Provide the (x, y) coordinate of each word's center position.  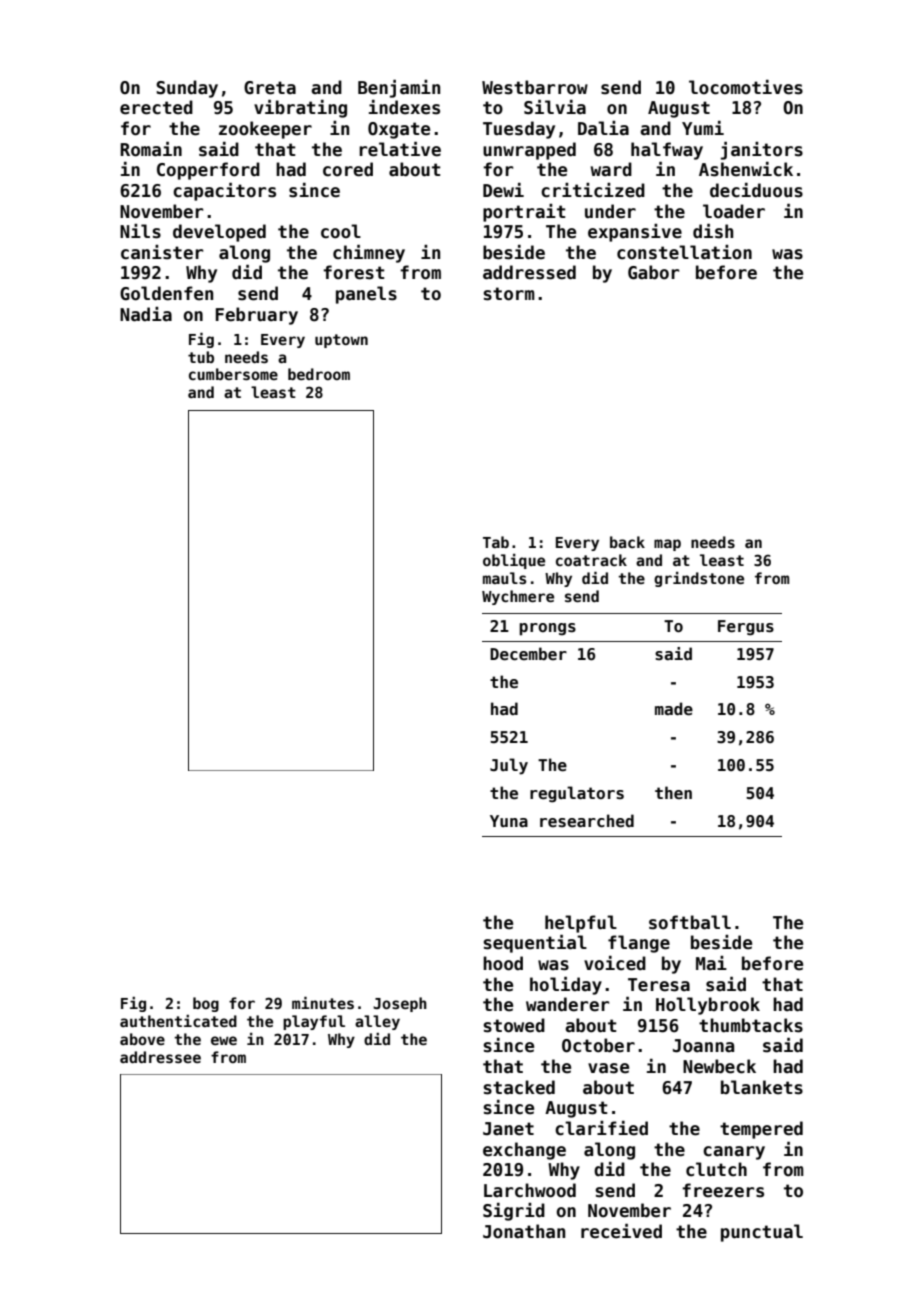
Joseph (400, 1004)
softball (690, 922)
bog (206, 1004)
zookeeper (265, 130)
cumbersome (233, 374)
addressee (160, 1057)
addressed (529, 272)
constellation (684, 252)
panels (366, 295)
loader (734, 211)
